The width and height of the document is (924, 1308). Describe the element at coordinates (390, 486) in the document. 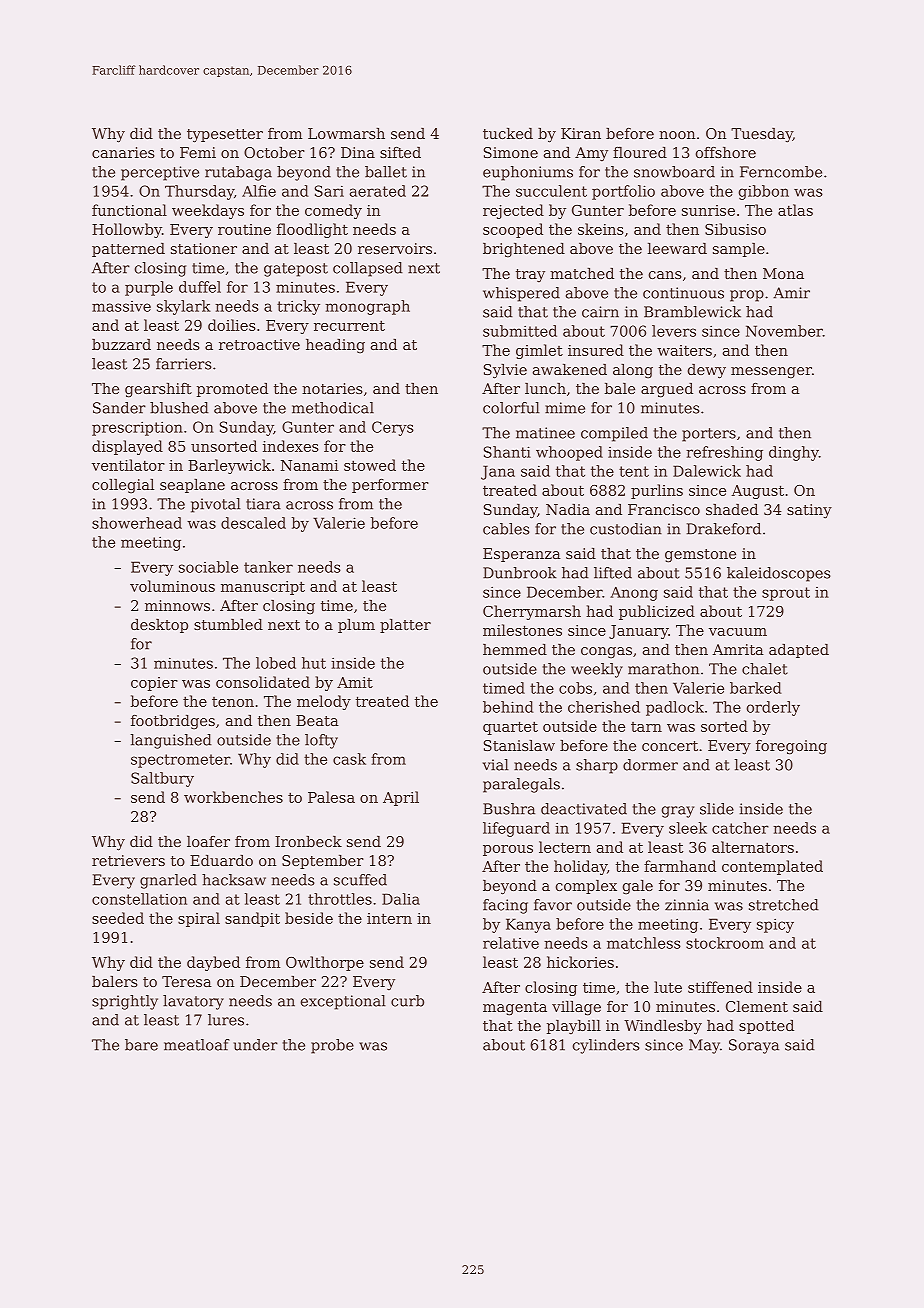

I see `performer` at that location.
